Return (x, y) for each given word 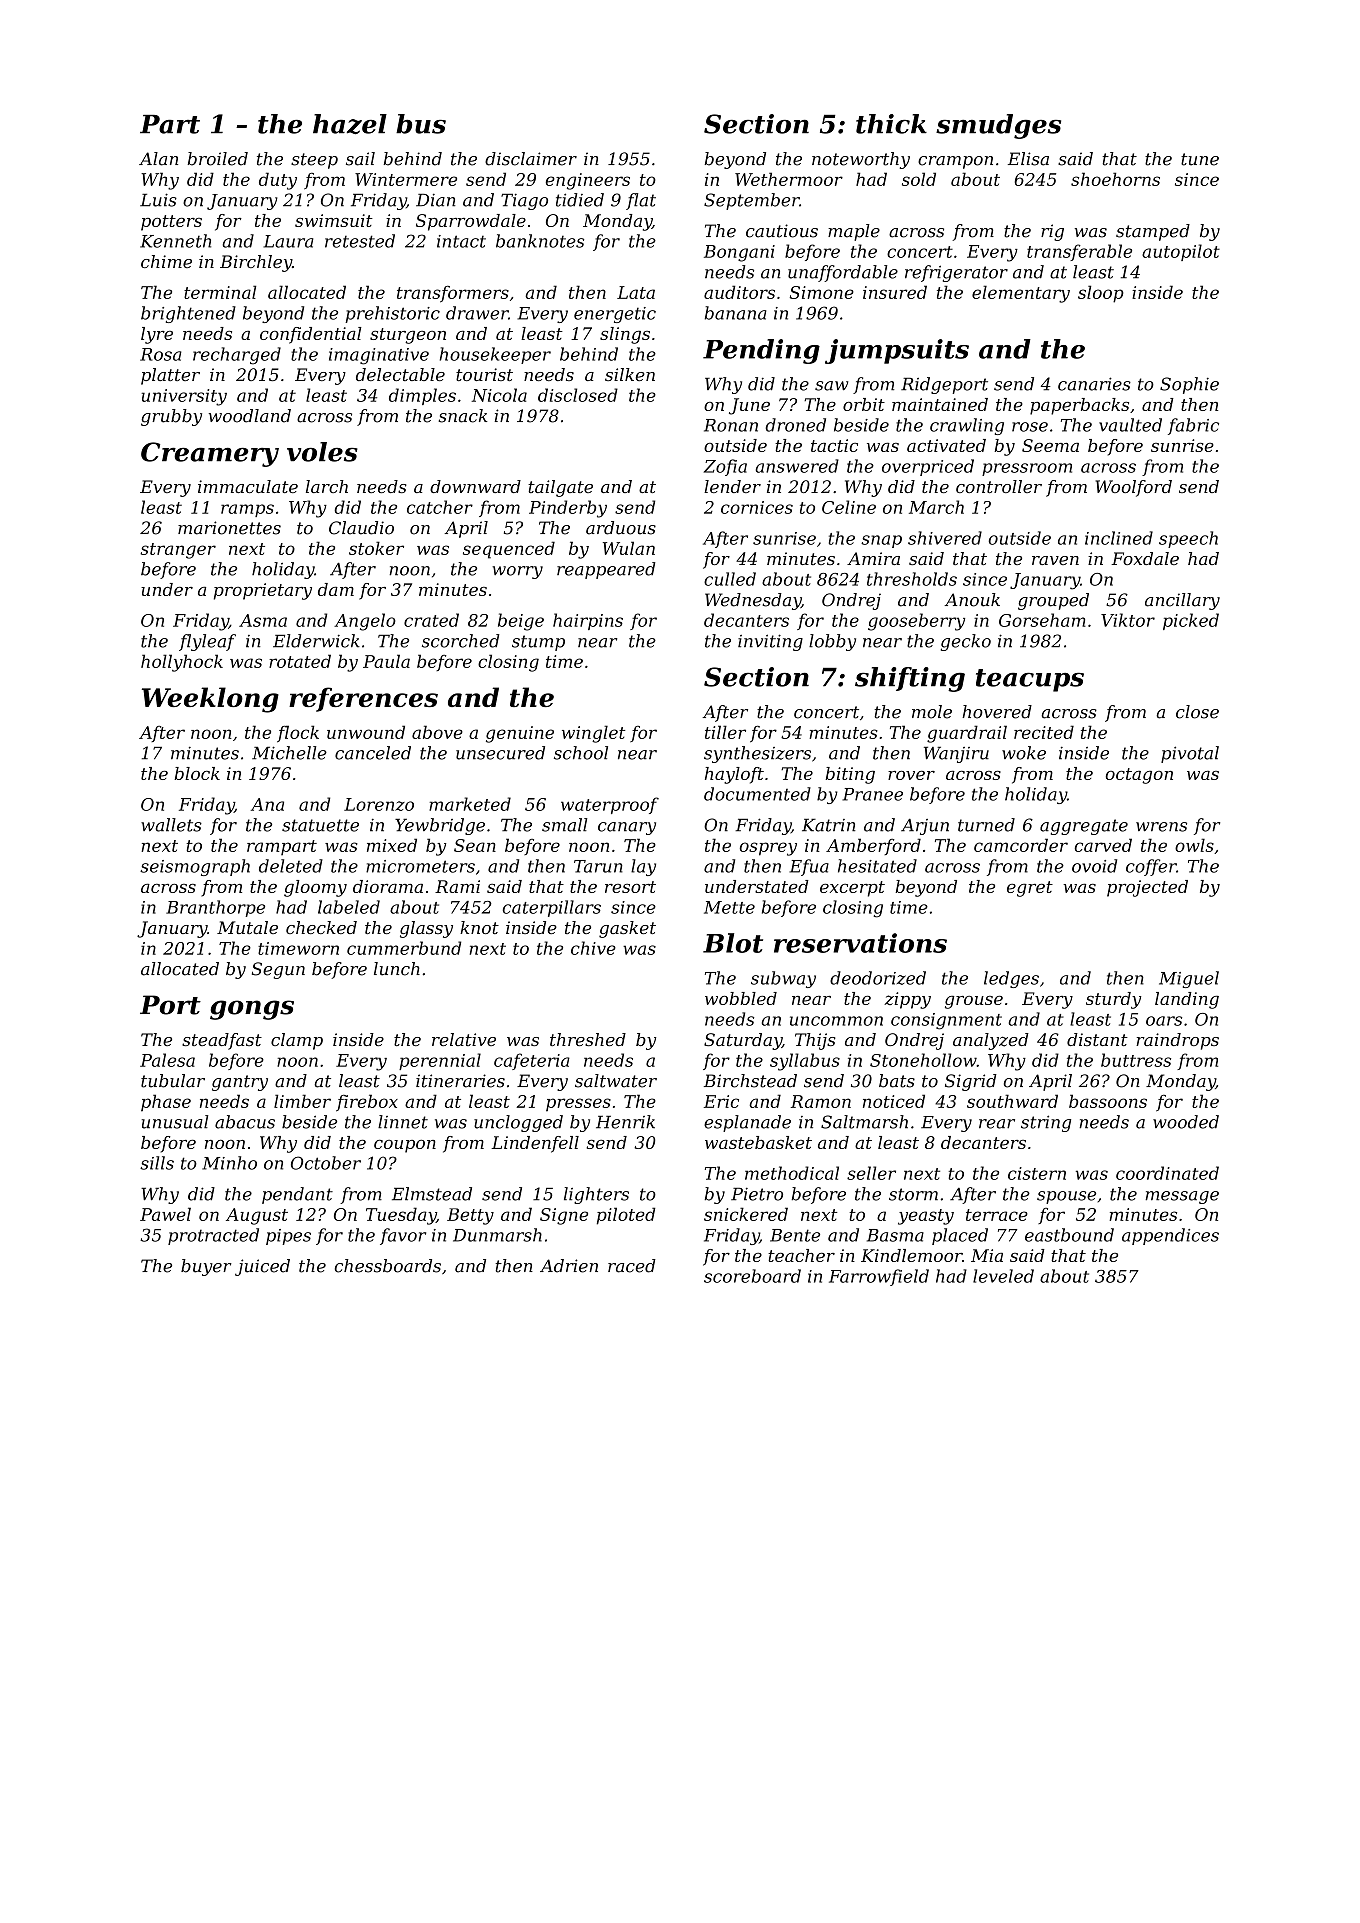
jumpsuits (897, 351)
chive (593, 948)
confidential (311, 335)
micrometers (420, 866)
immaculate (248, 486)
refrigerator (956, 273)
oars (1164, 1021)
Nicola (499, 395)
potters (171, 223)
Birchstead (750, 1081)
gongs (252, 1010)
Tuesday (401, 1216)
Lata (636, 292)
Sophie (1189, 385)
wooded (1186, 1122)
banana (735, 313)
